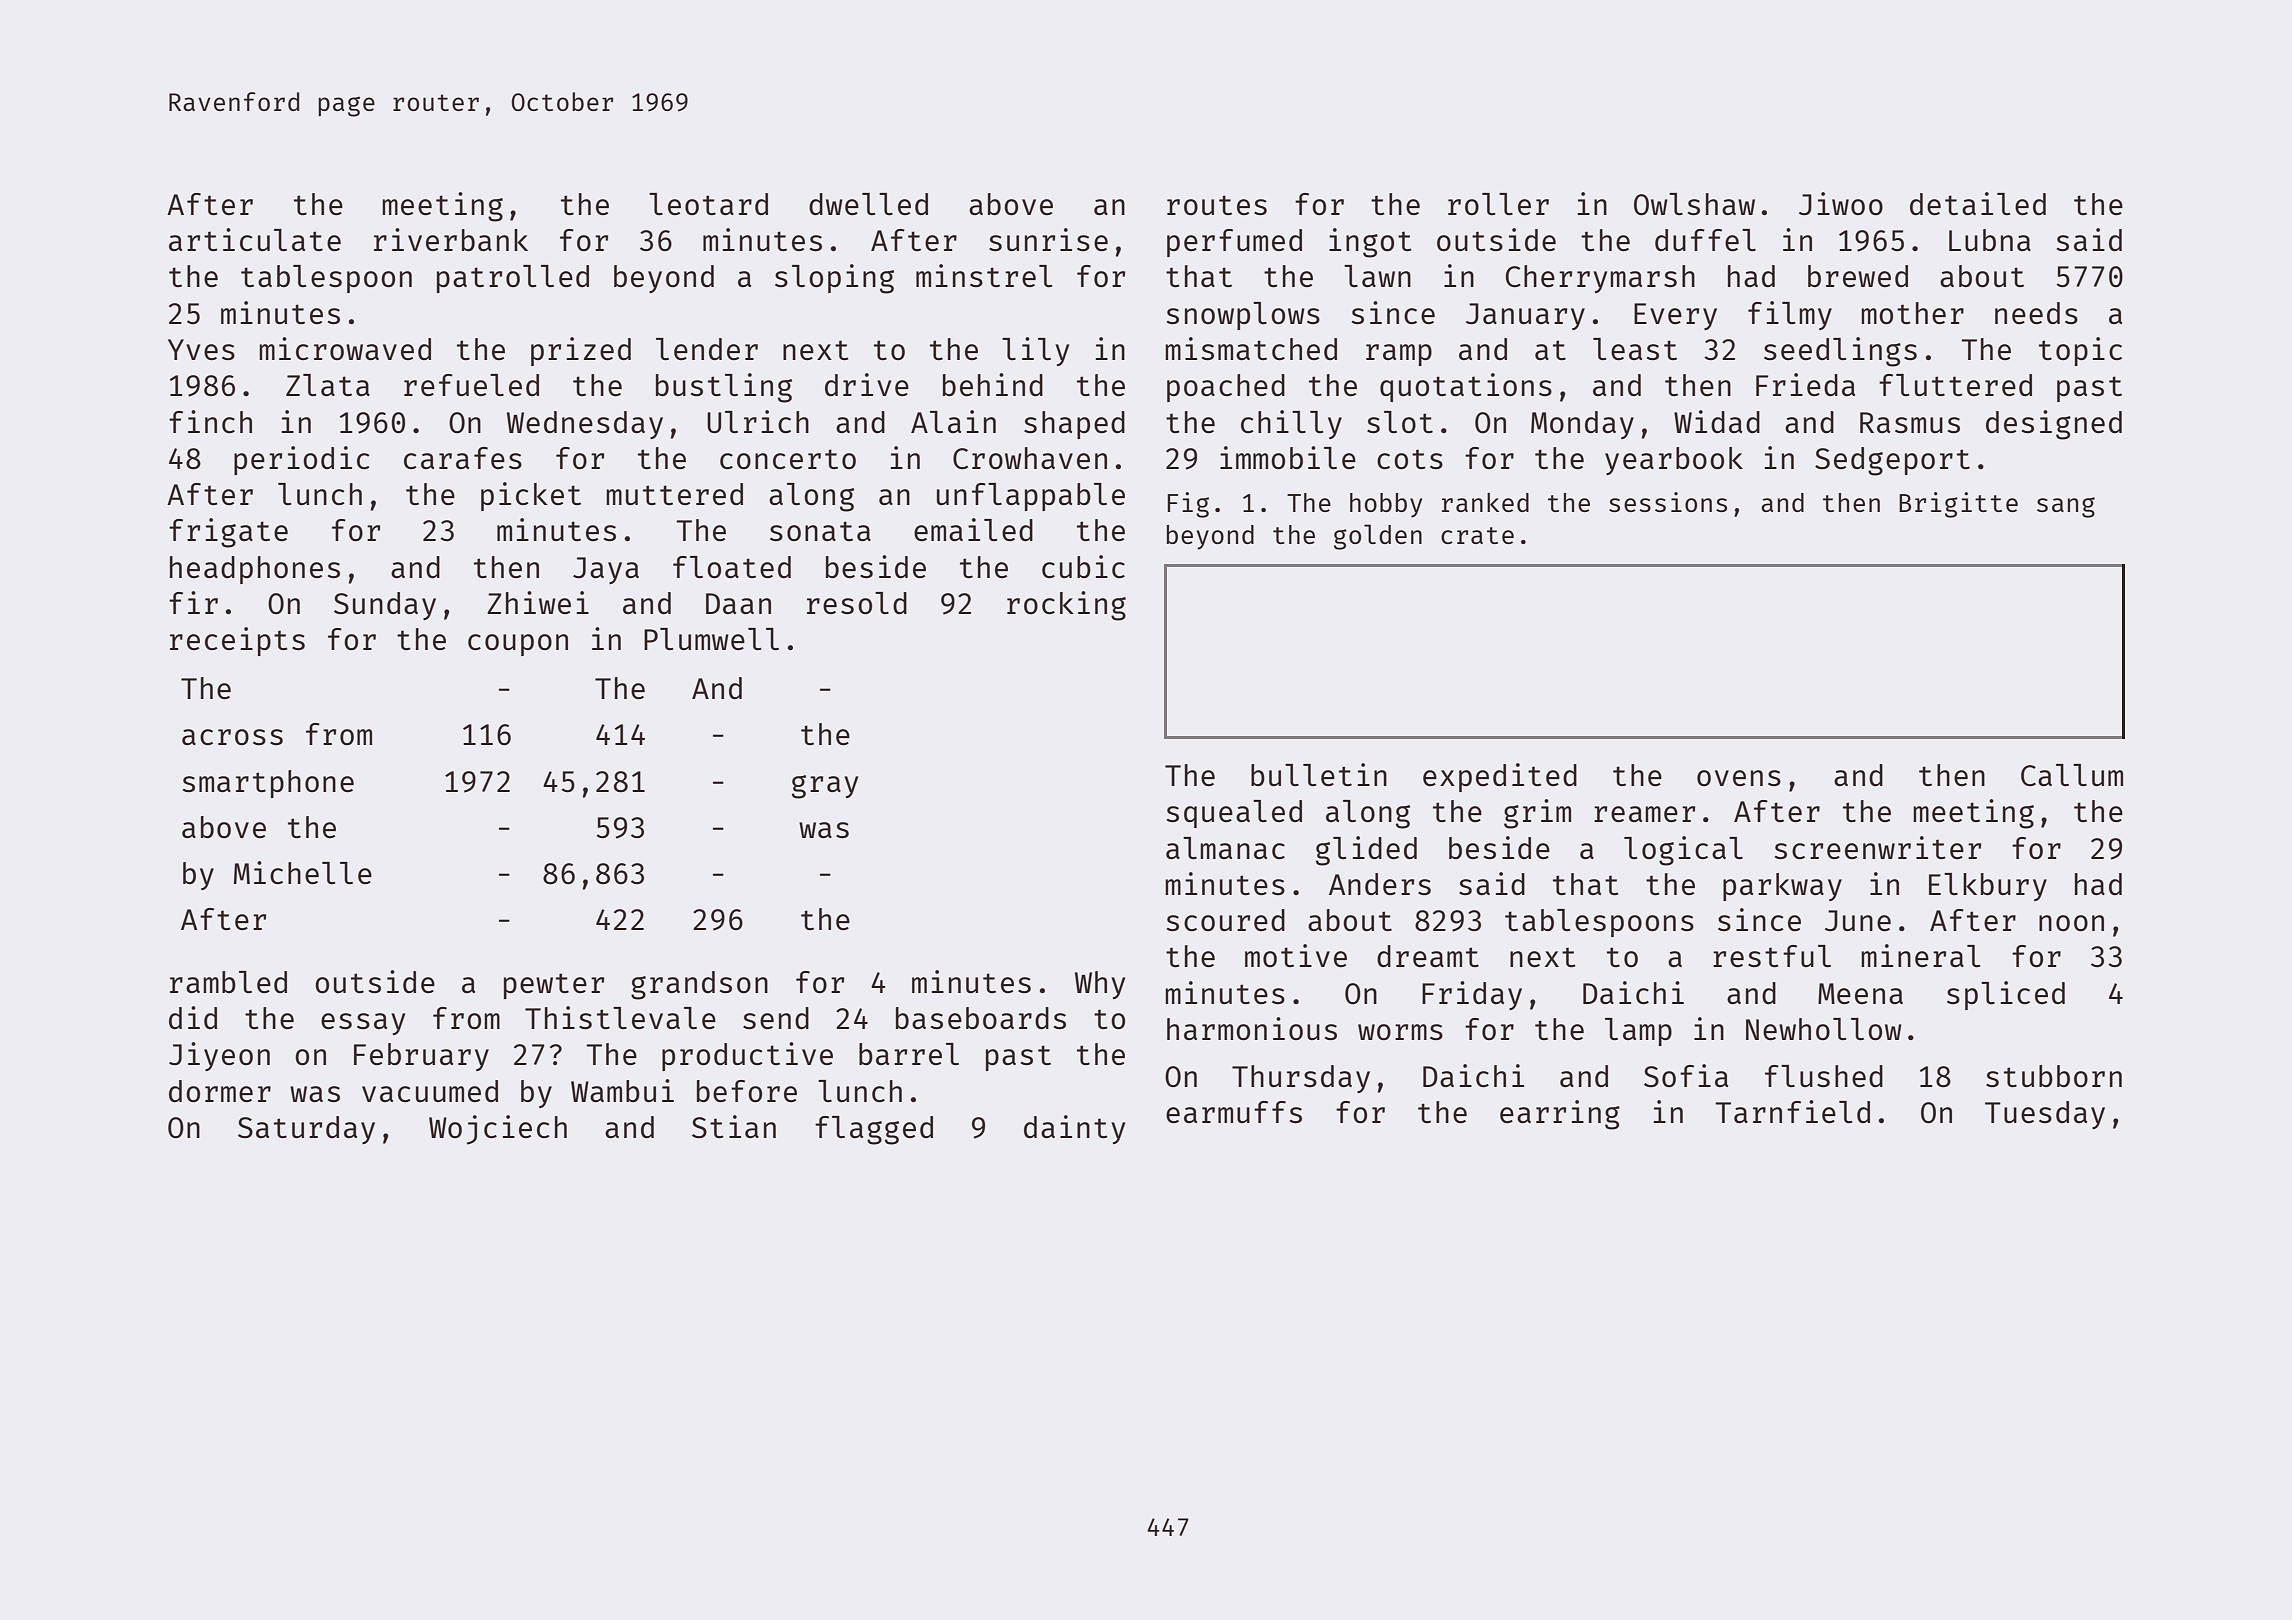 This page has width=2292, height=1620. Describe the element at coordinates (1319, 774) in the page. I see `bulletin` at that location.
